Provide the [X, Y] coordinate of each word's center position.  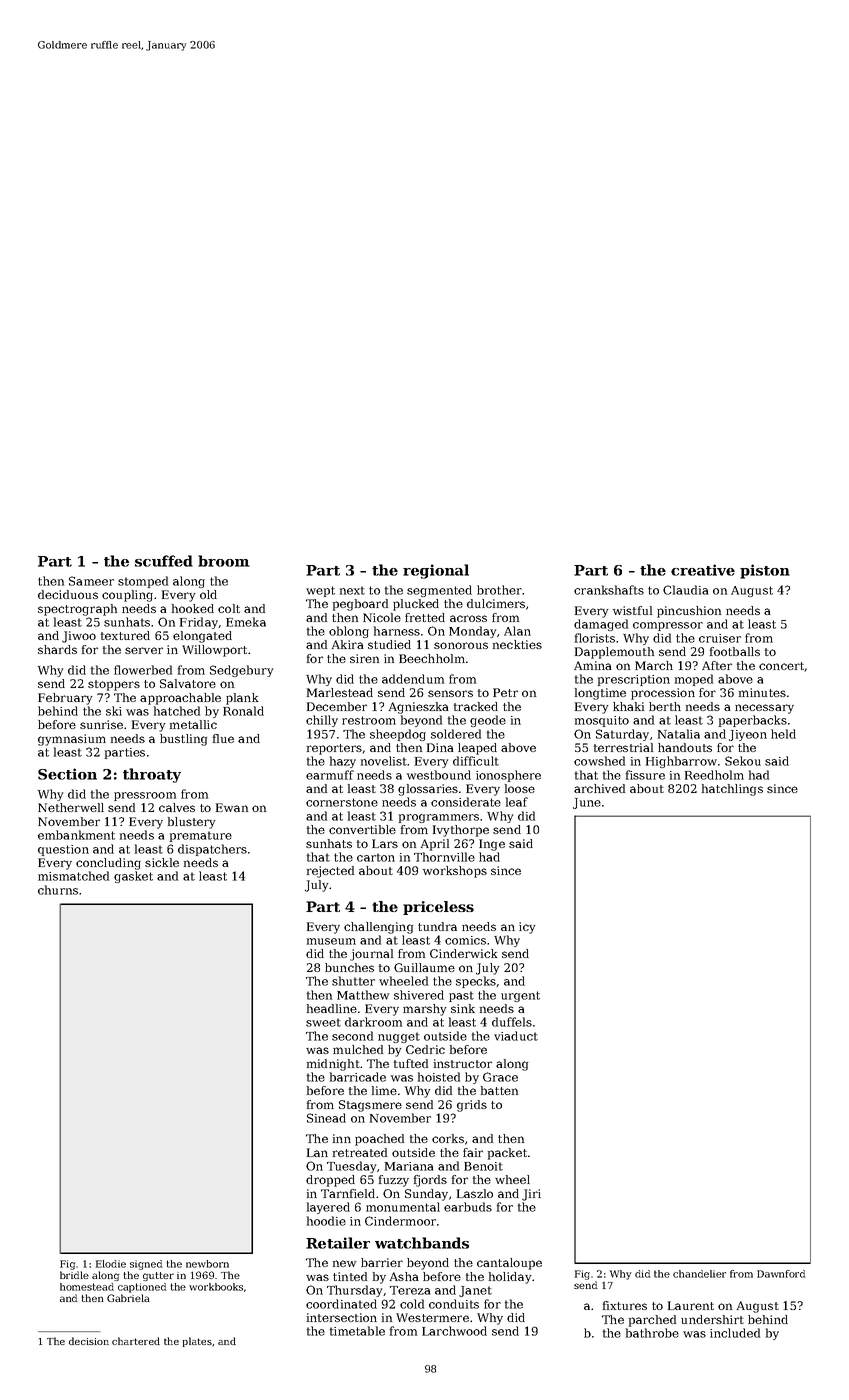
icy [527, 928]
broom [224, 561]
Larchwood [454, 1331]
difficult [476, 761]
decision [89, 1341]
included [735, 1333]
